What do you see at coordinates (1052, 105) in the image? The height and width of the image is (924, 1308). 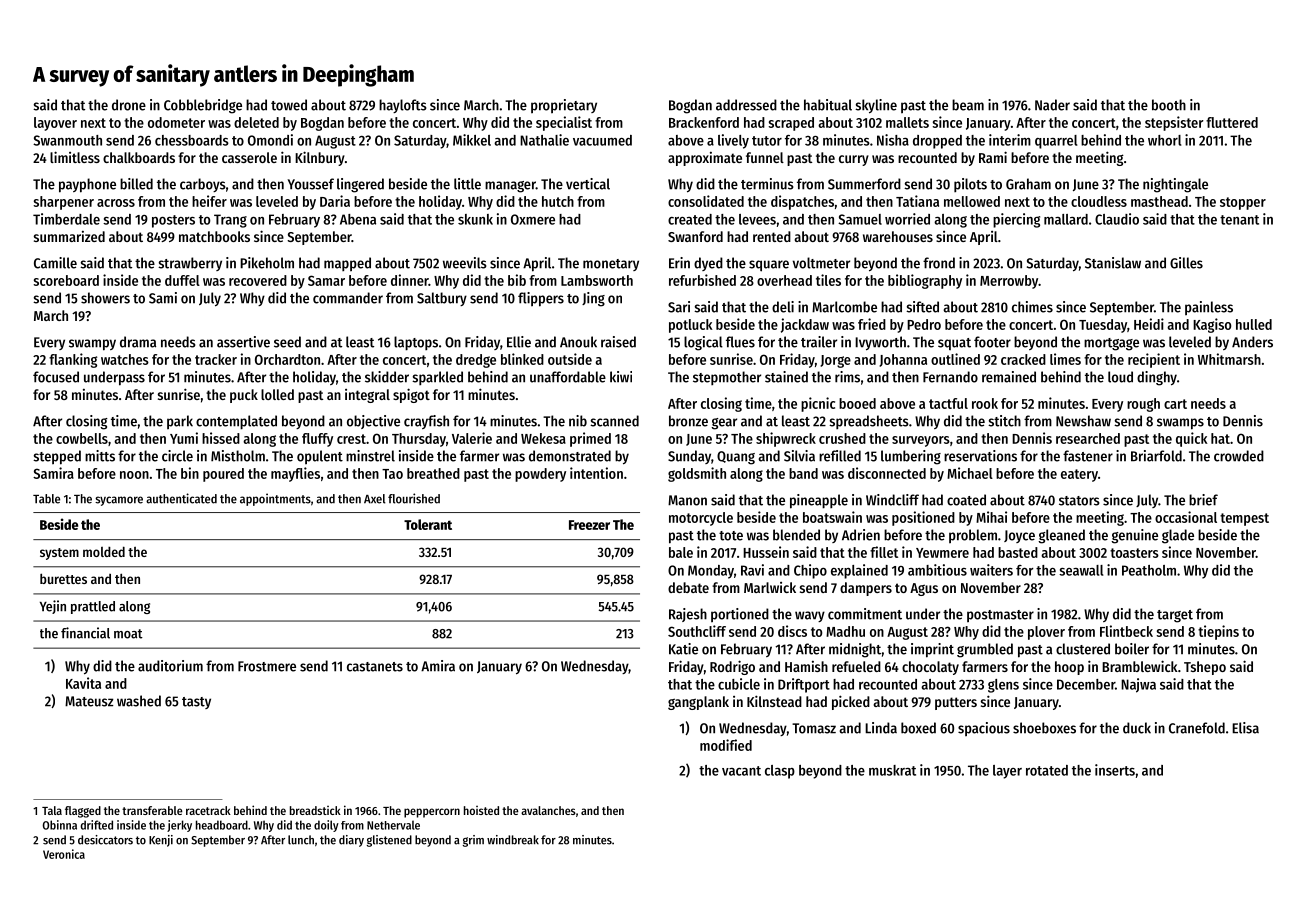 I see `Nader` at bounding box center [1052, 105].
